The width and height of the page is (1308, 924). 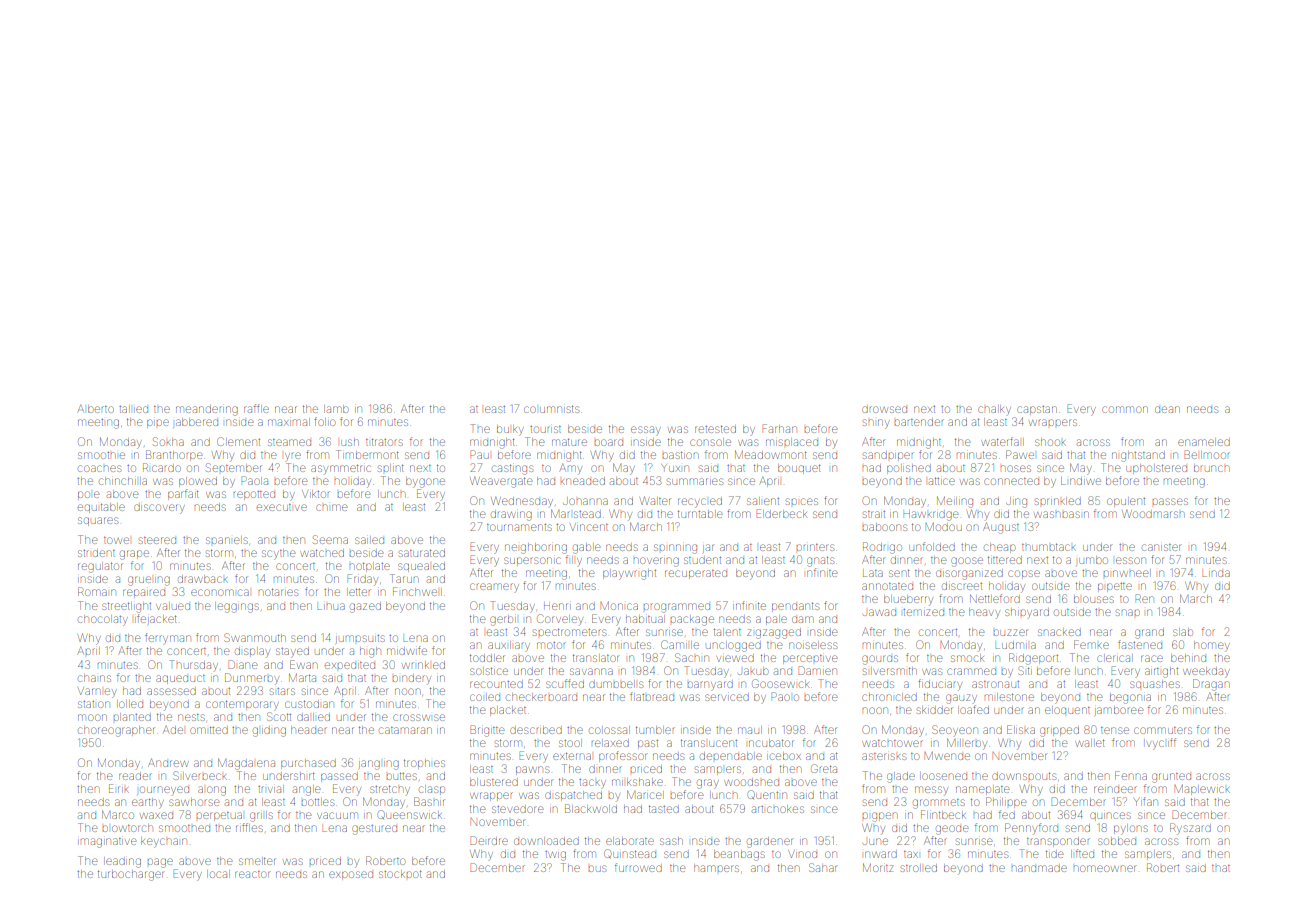 What do you see at coordinates (261, 817) in the page?
I see `grills` at bounding box center [261, 817].
